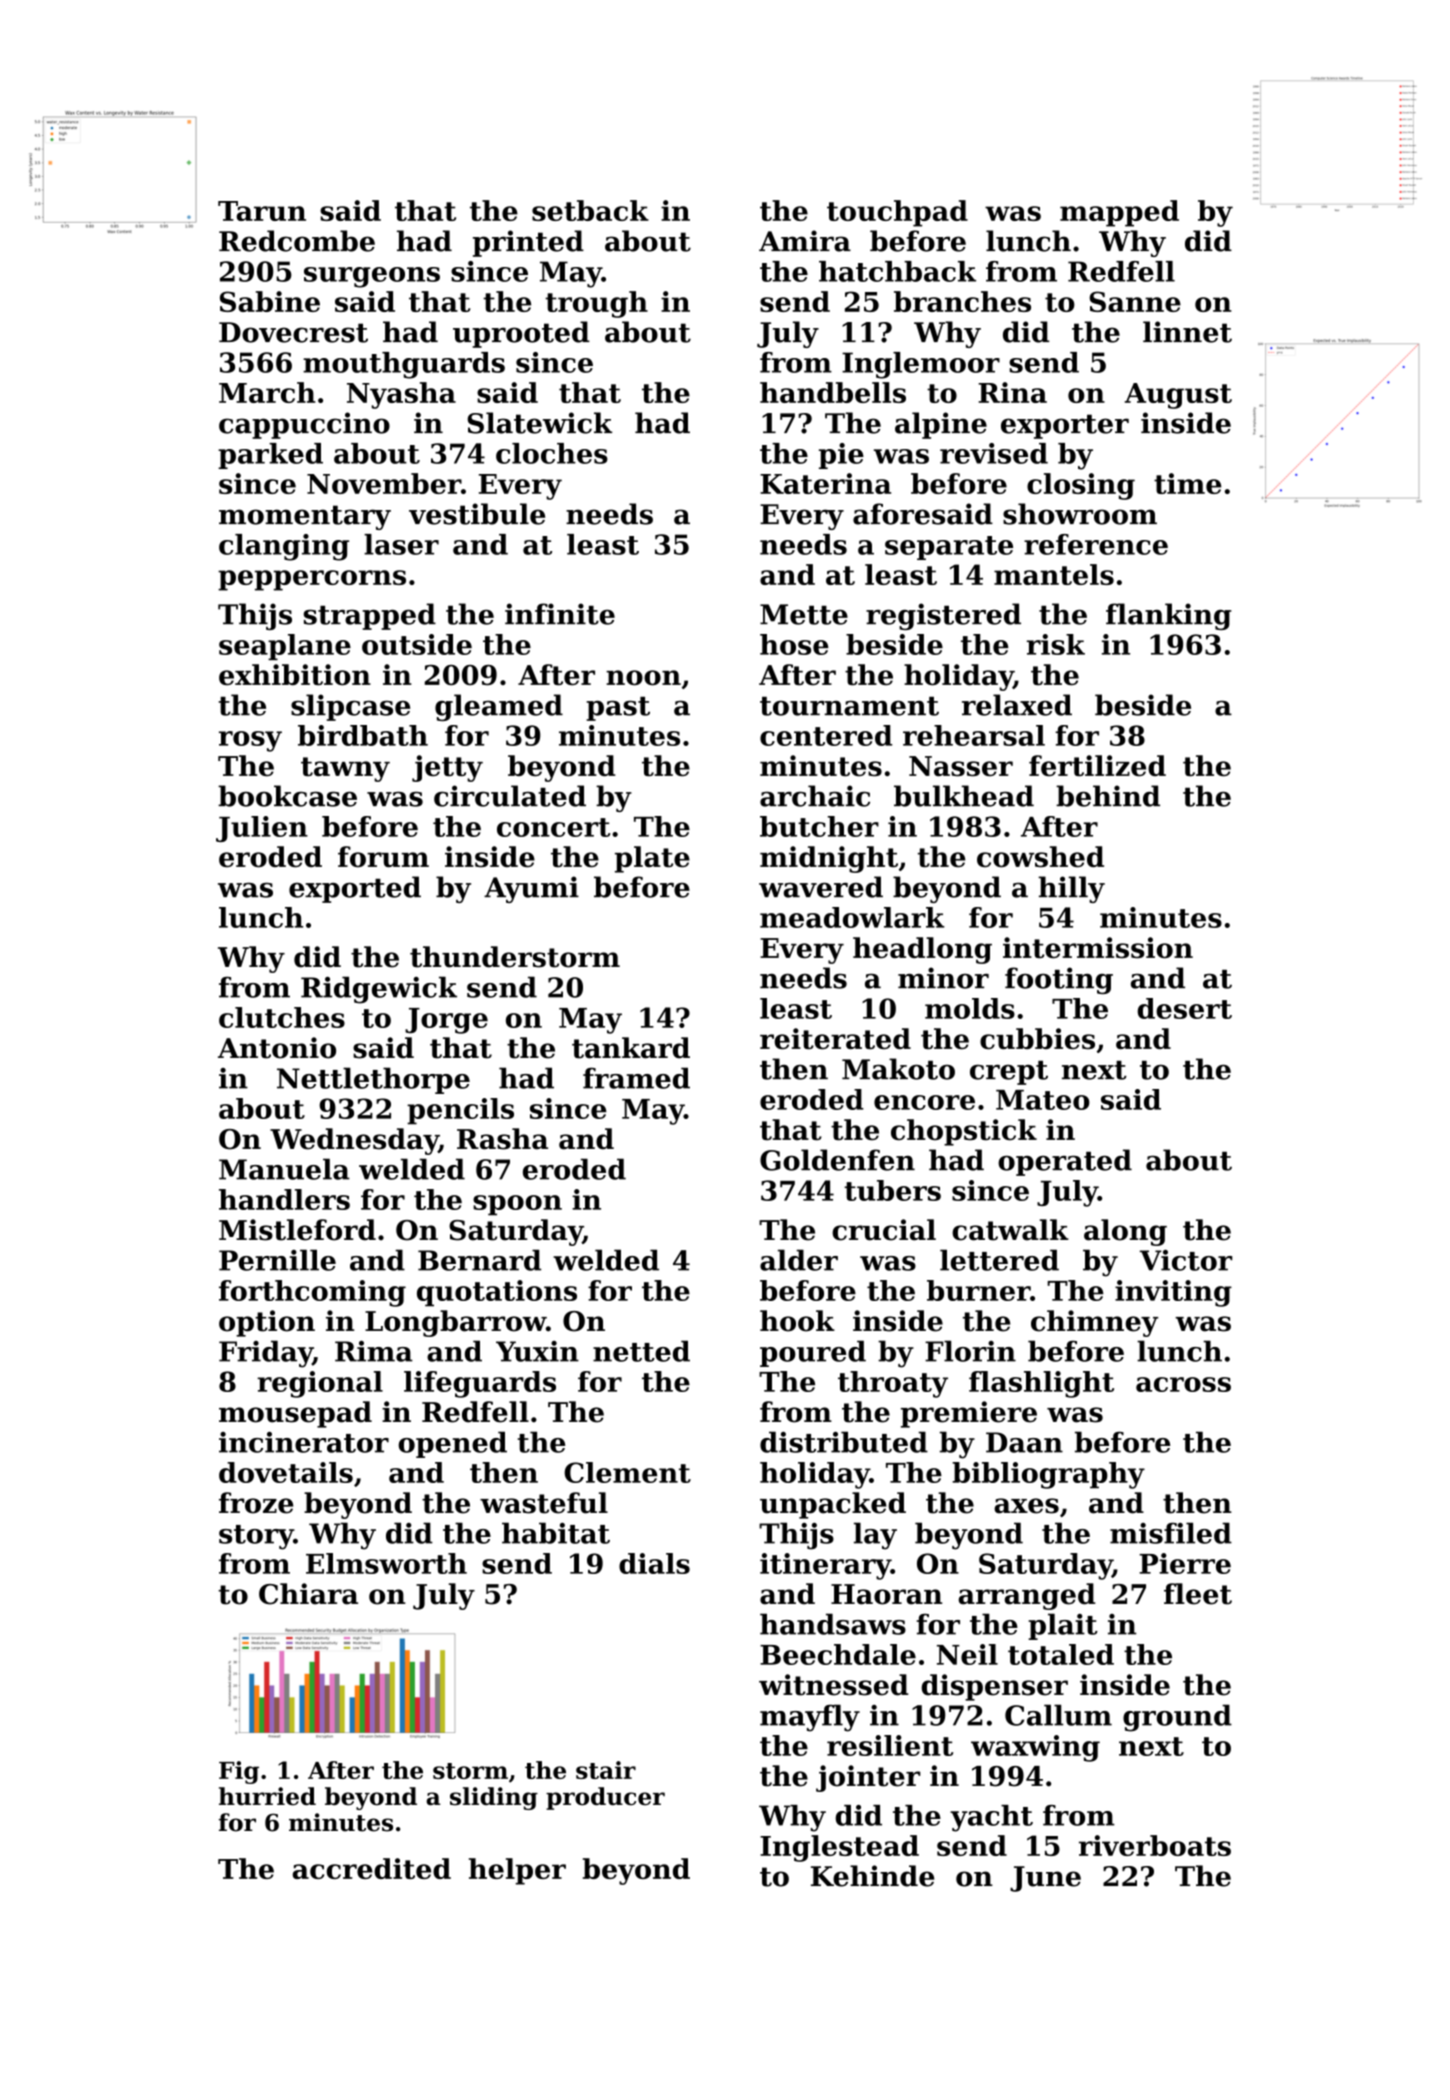 The image size is (1450, 2100). I want to click on linnet, so click(1187, 332).
